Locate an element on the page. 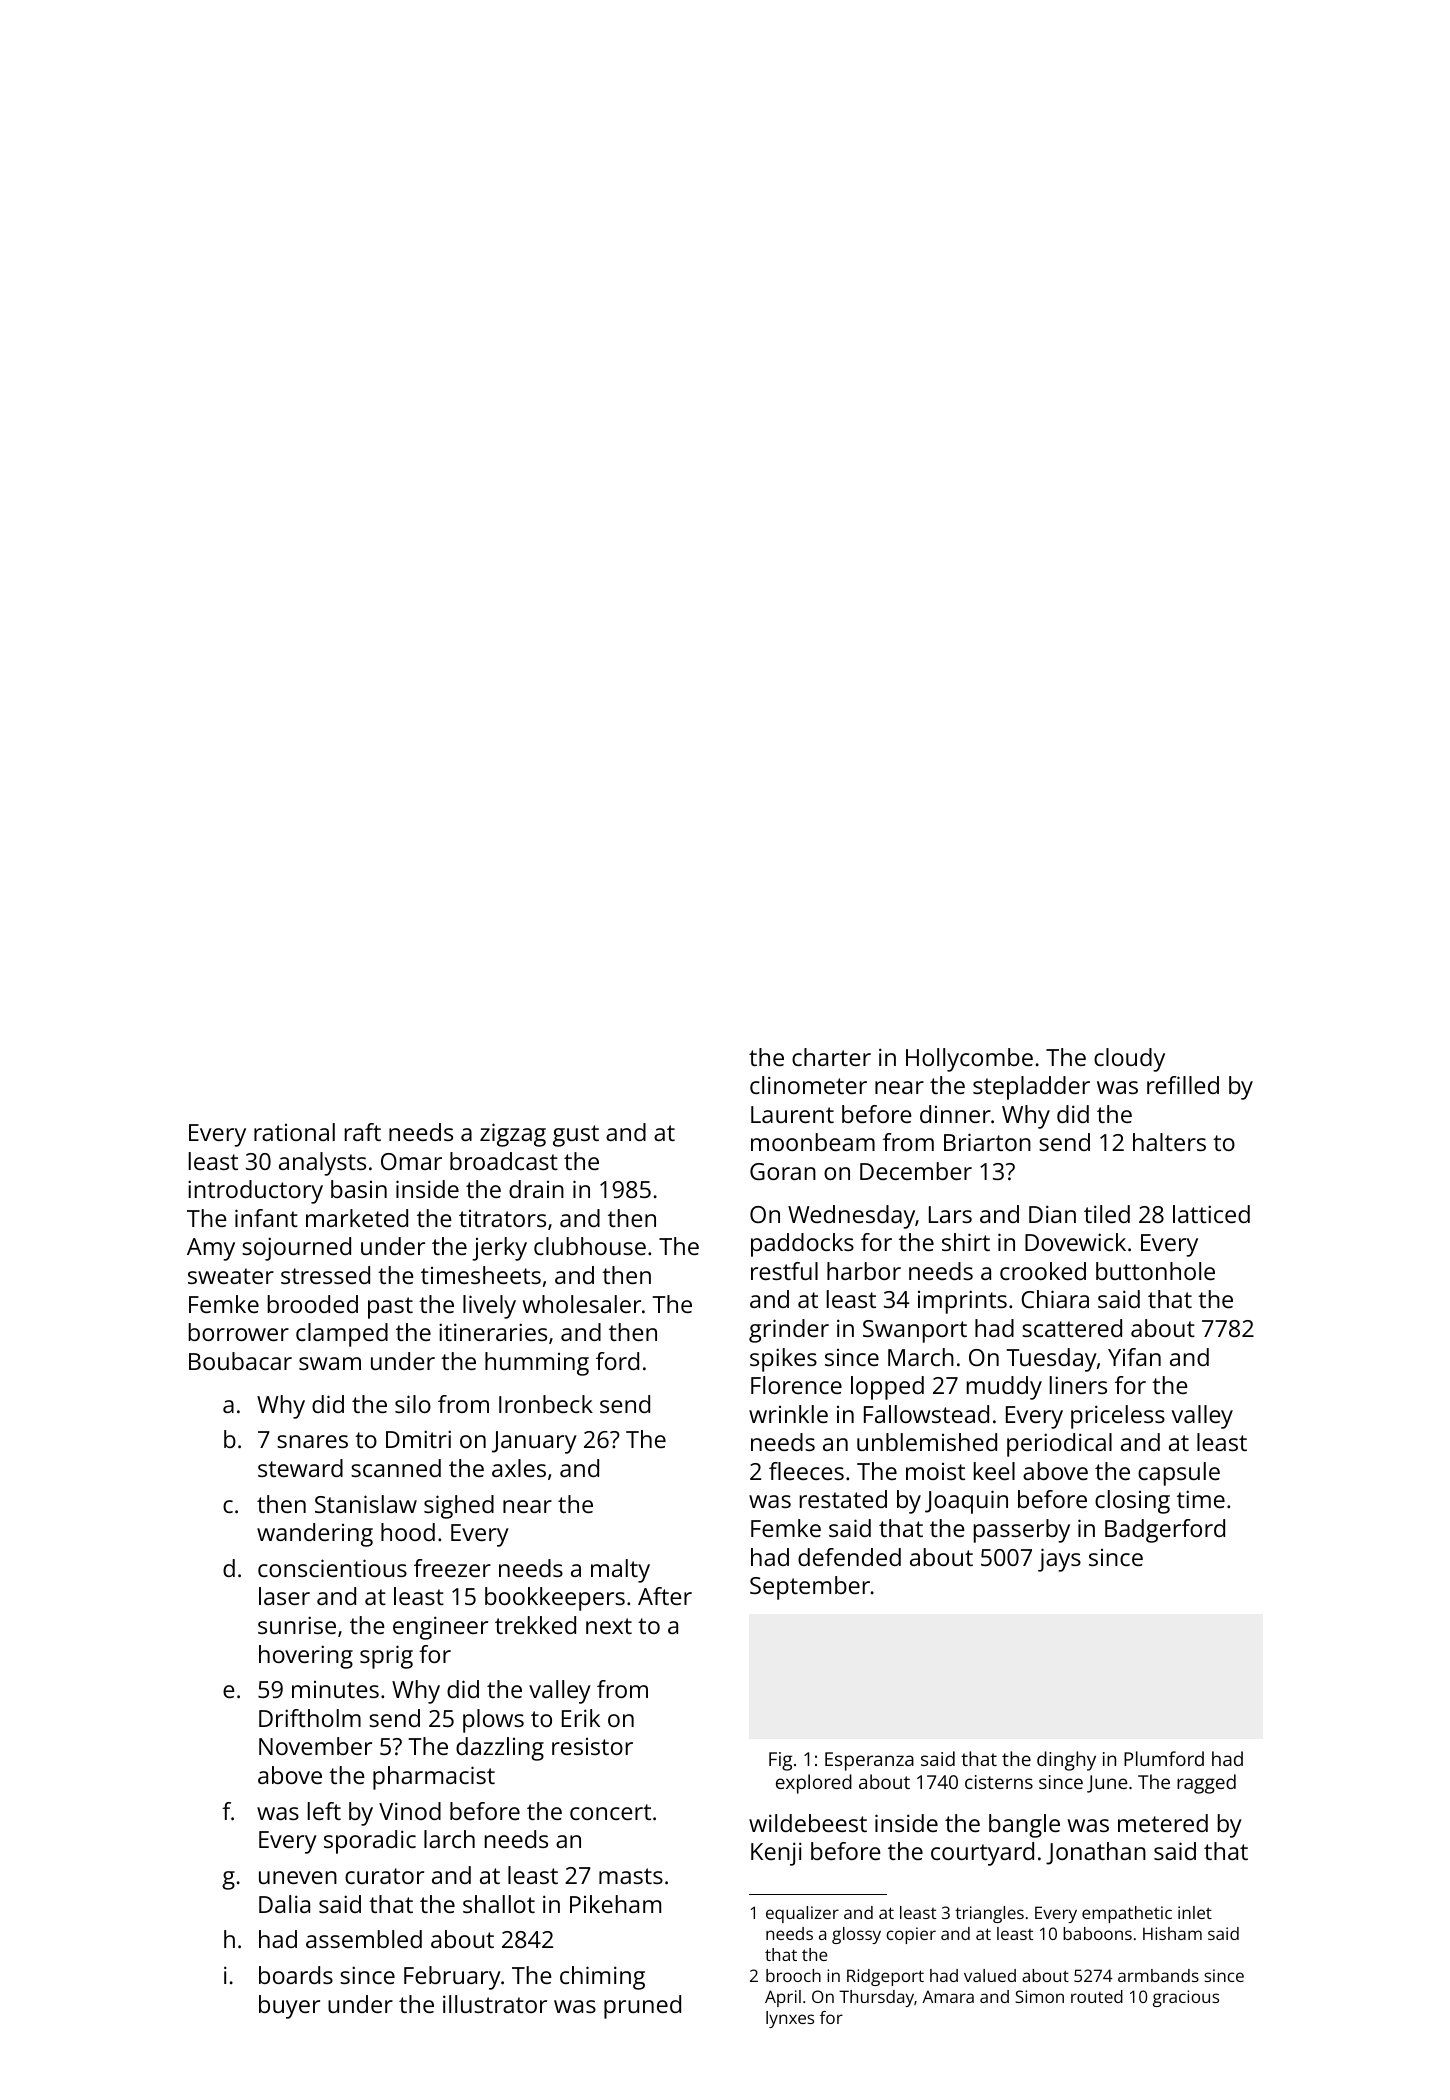 The height and width of the page is (2100, 1450). scanned is located at coordinates (396, 1468).
